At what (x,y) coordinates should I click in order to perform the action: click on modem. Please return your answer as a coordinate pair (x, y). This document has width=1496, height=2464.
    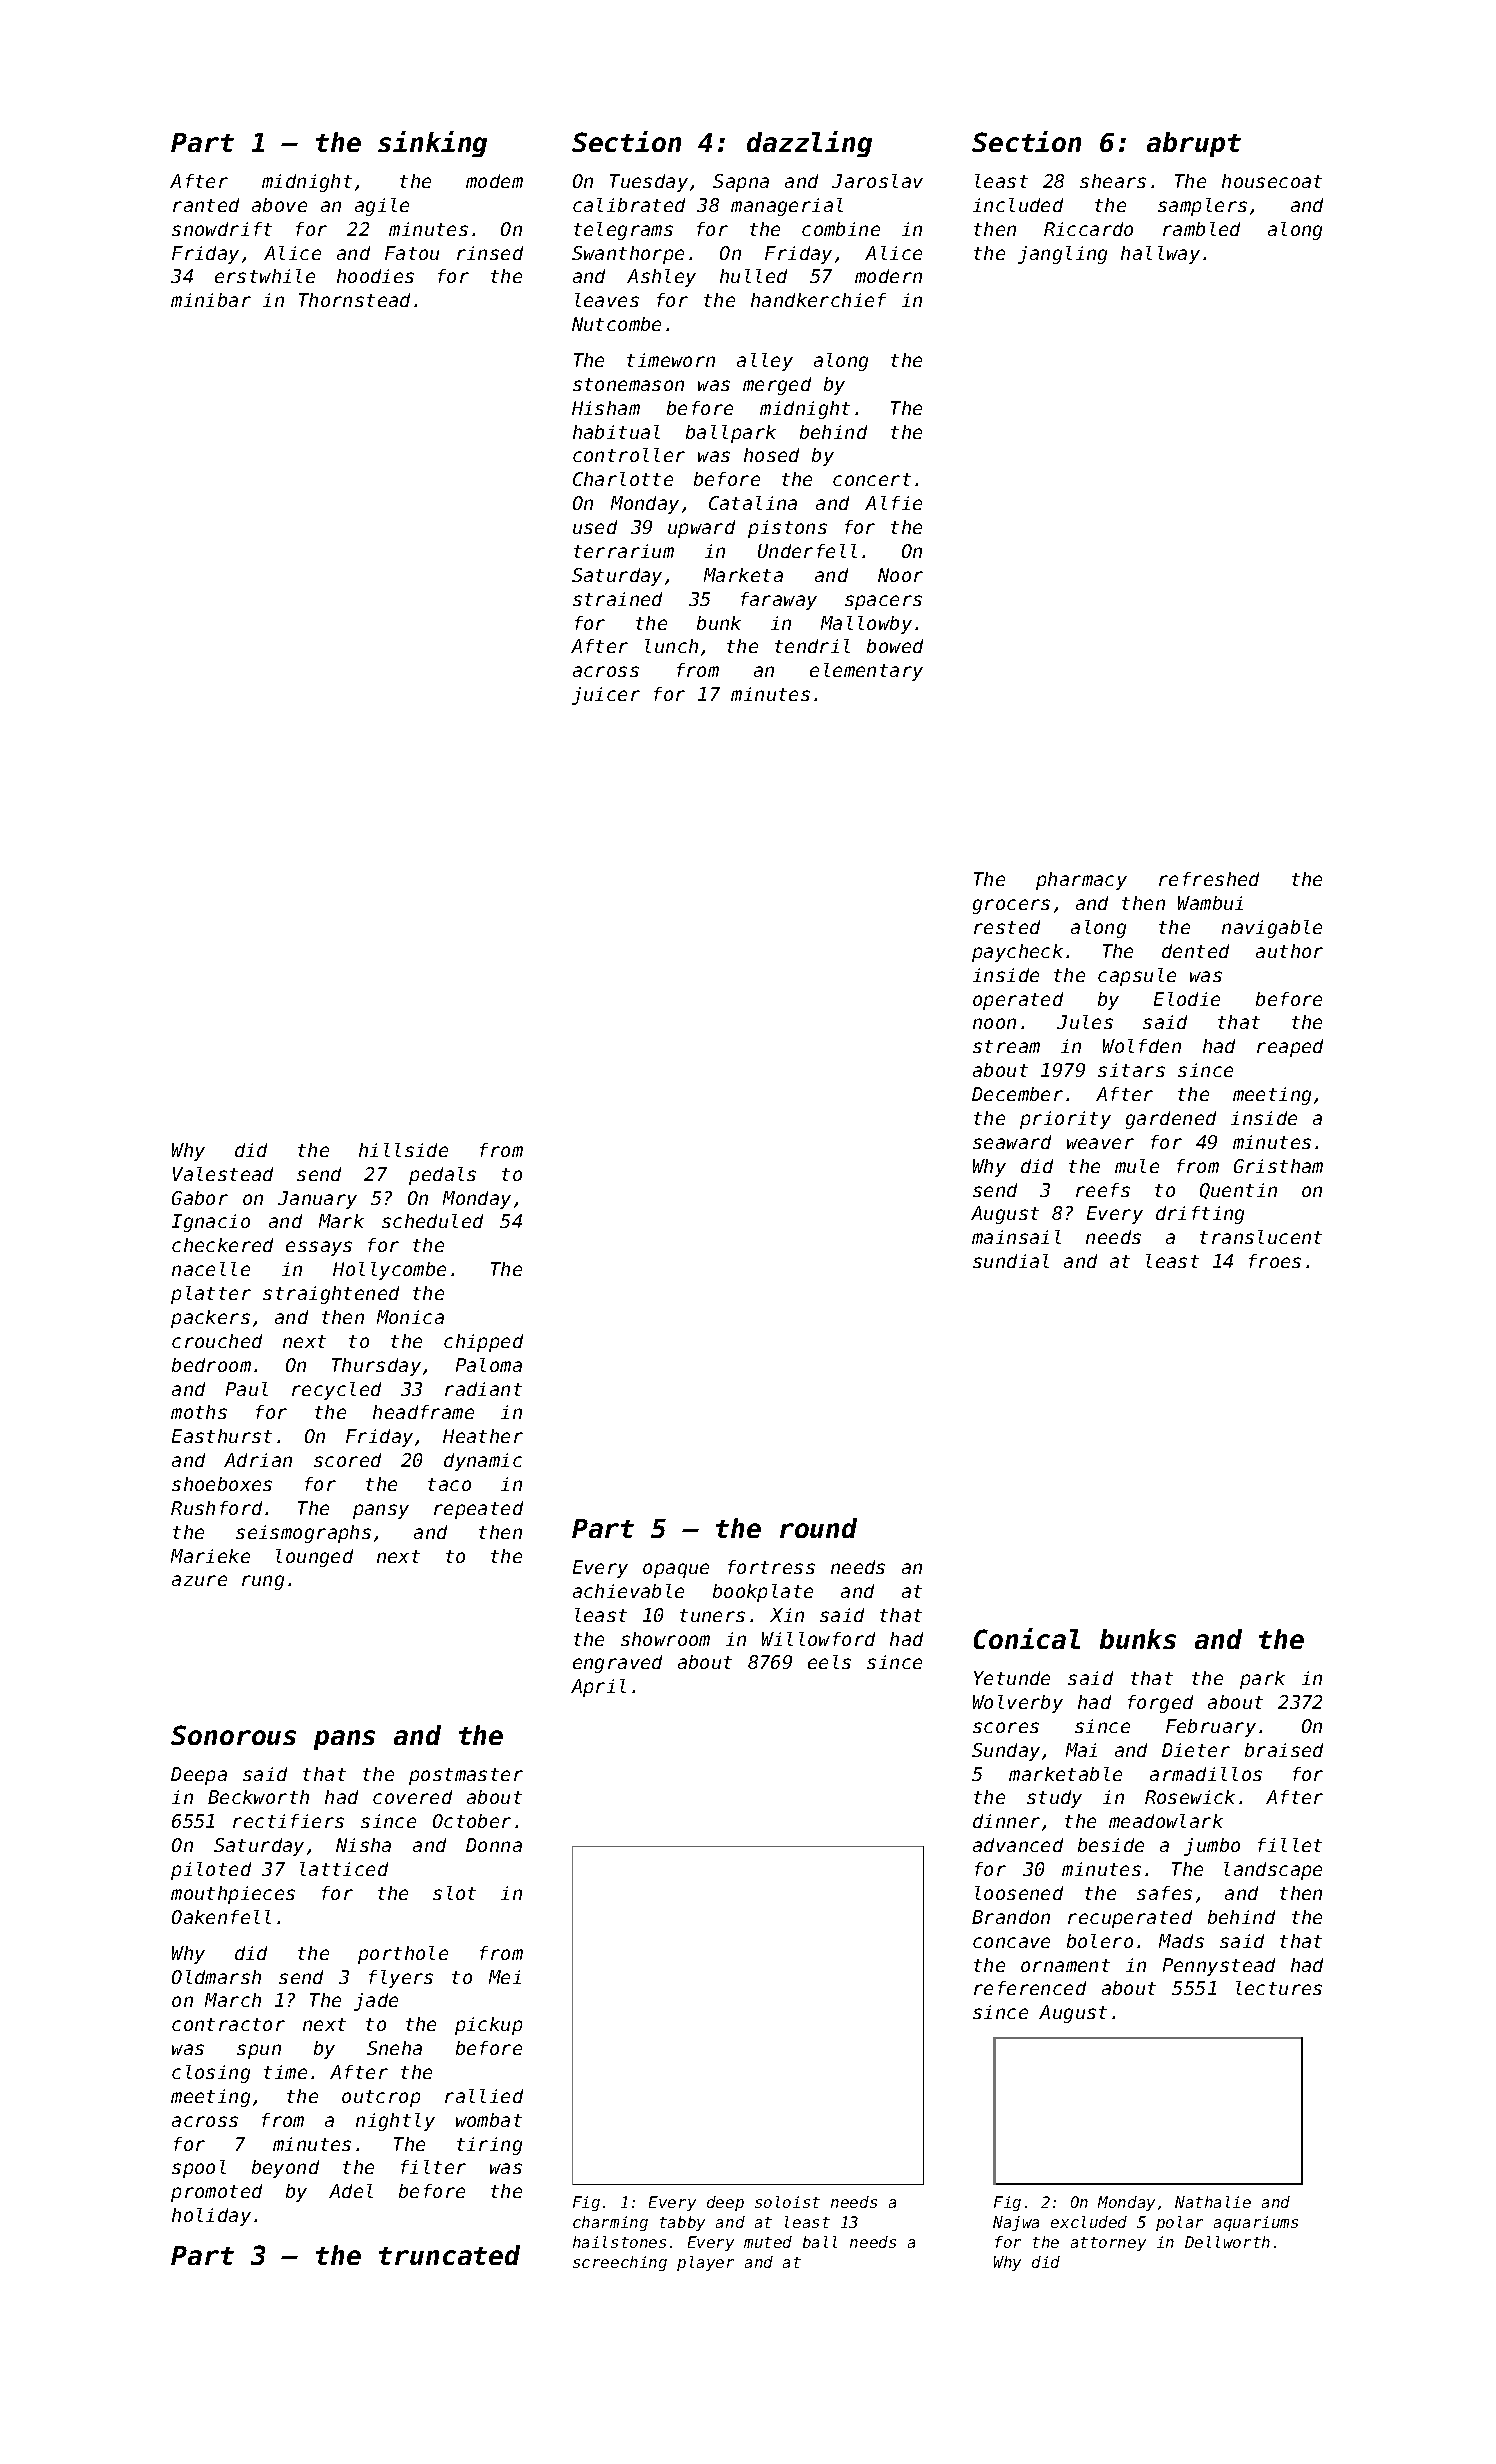
    Looking at the image, I should click on (494, 181).
